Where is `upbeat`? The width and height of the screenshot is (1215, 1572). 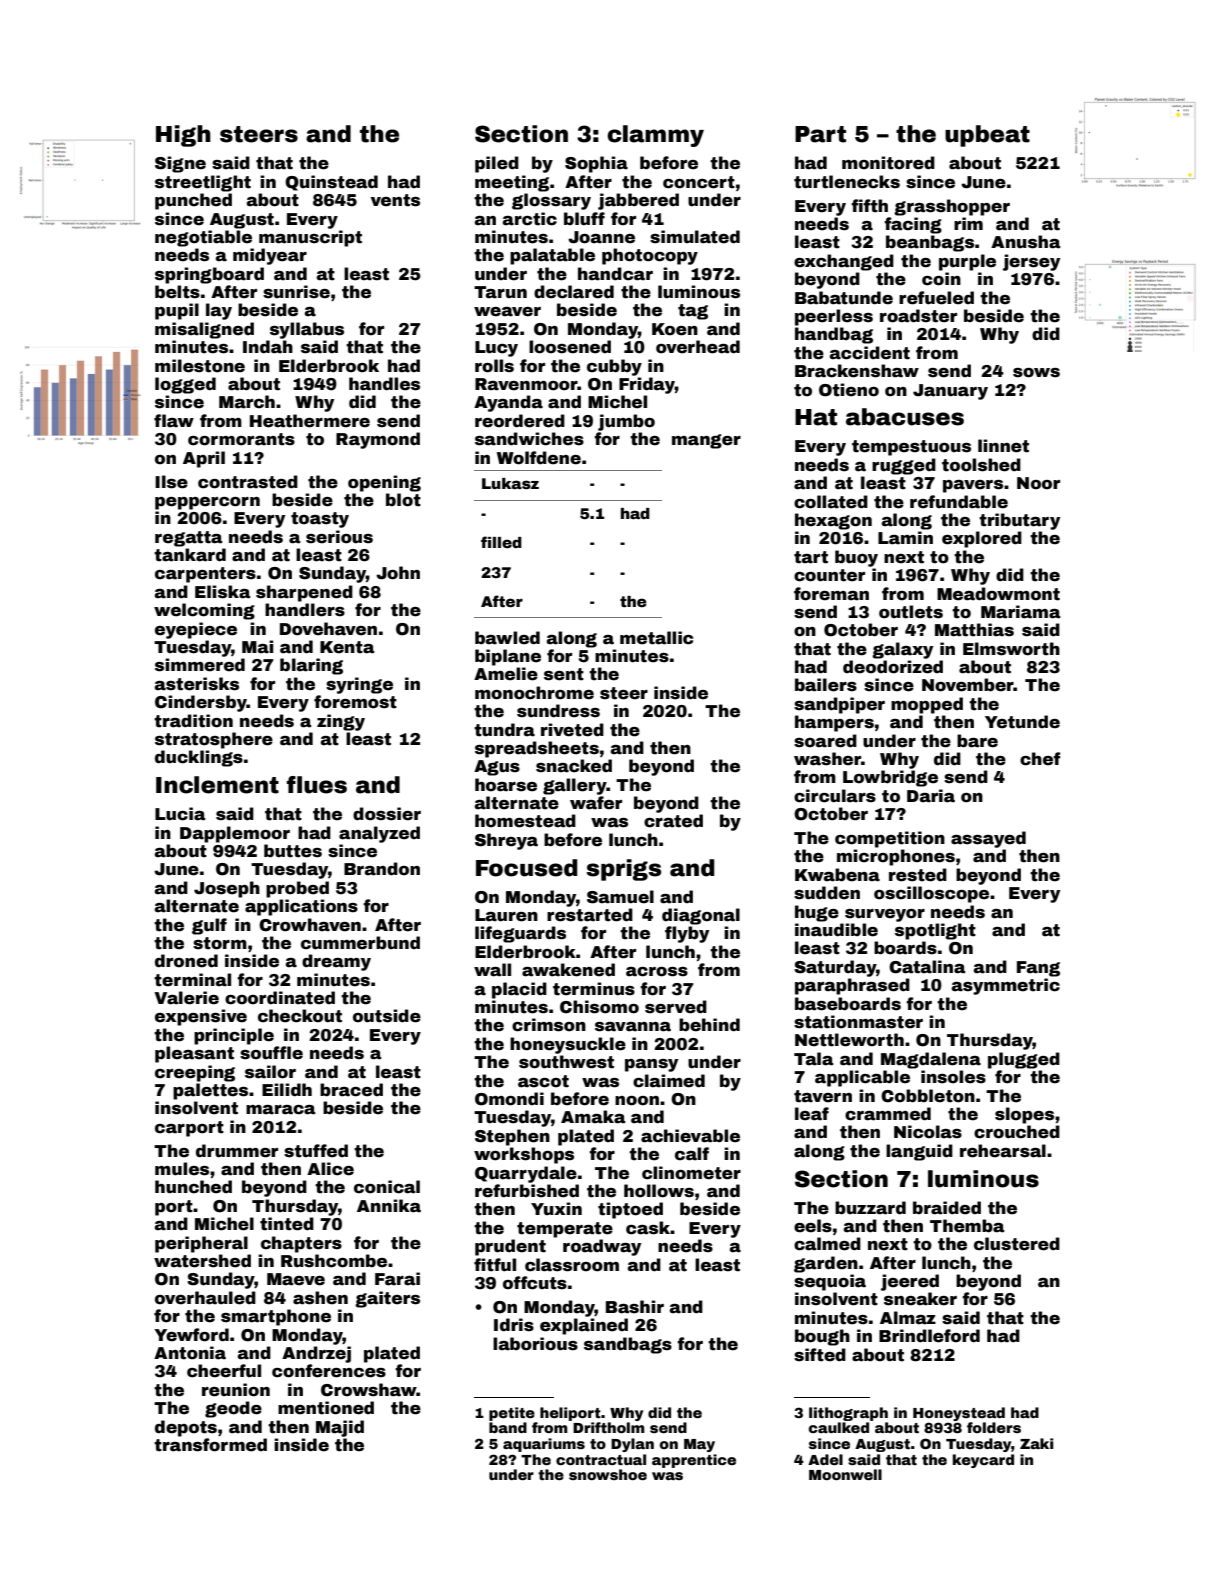
upbeat is located at coordinates (987, 136).
